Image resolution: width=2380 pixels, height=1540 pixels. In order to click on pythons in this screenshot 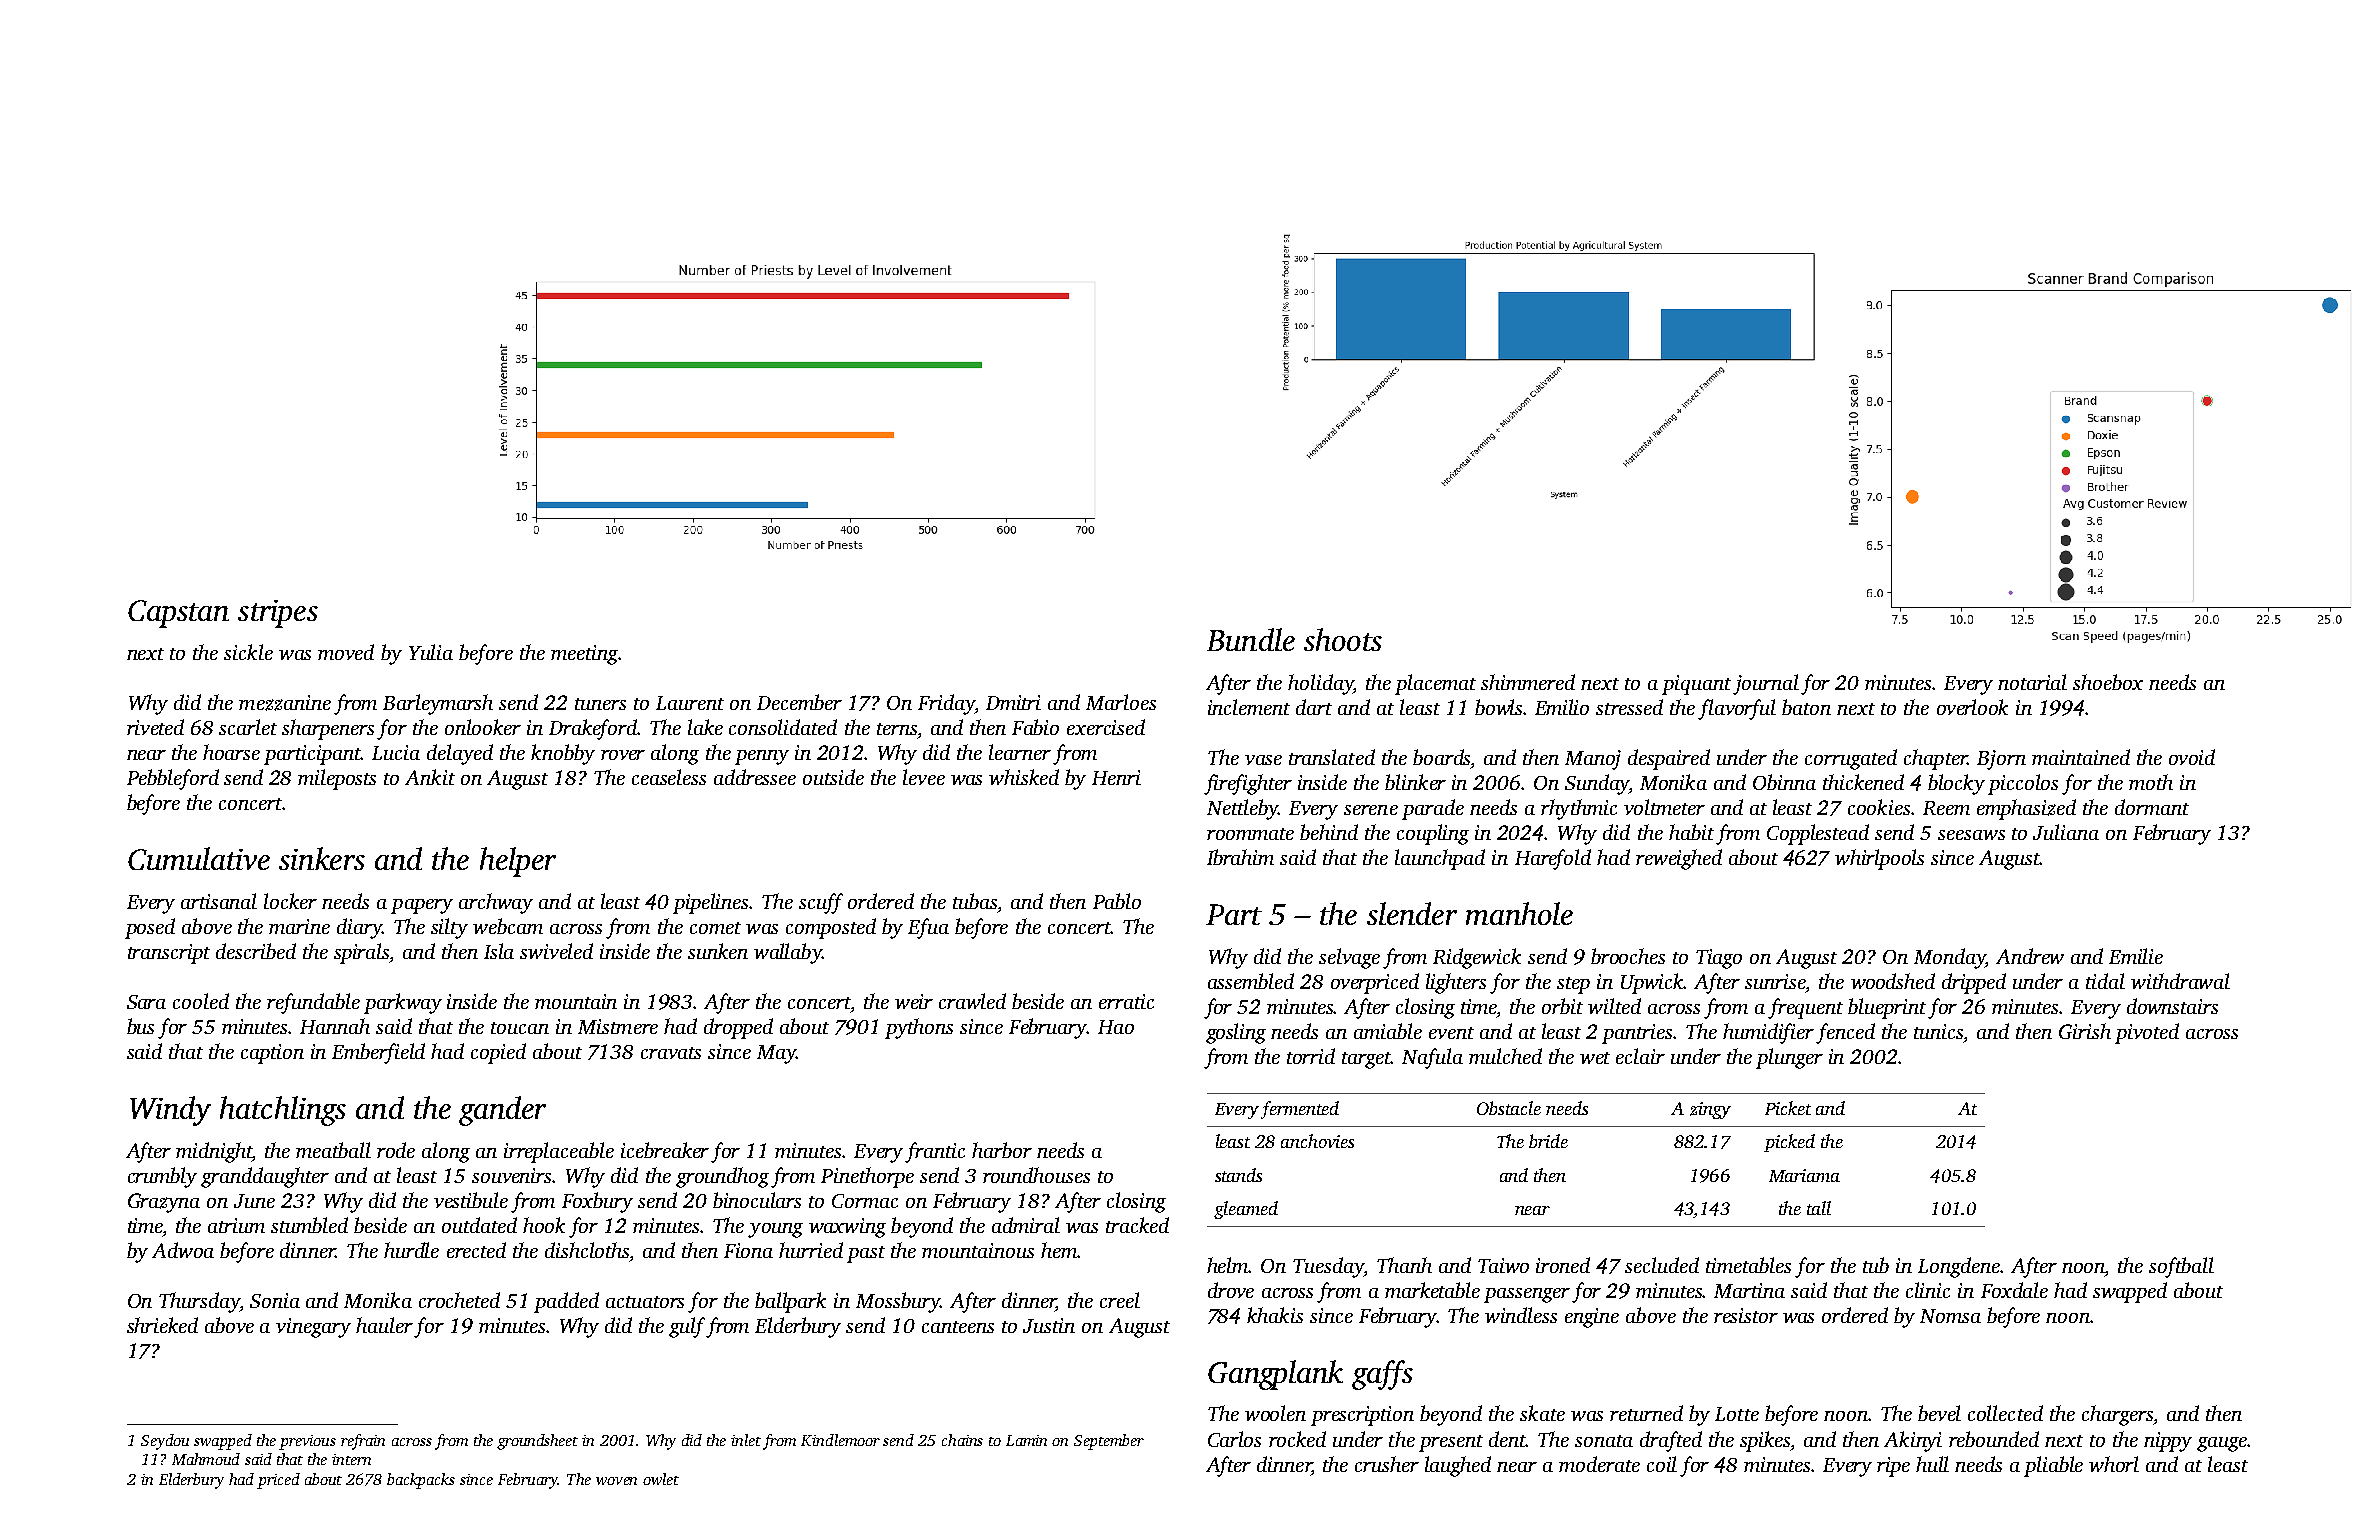, I will do `click(919, 1028)`.
